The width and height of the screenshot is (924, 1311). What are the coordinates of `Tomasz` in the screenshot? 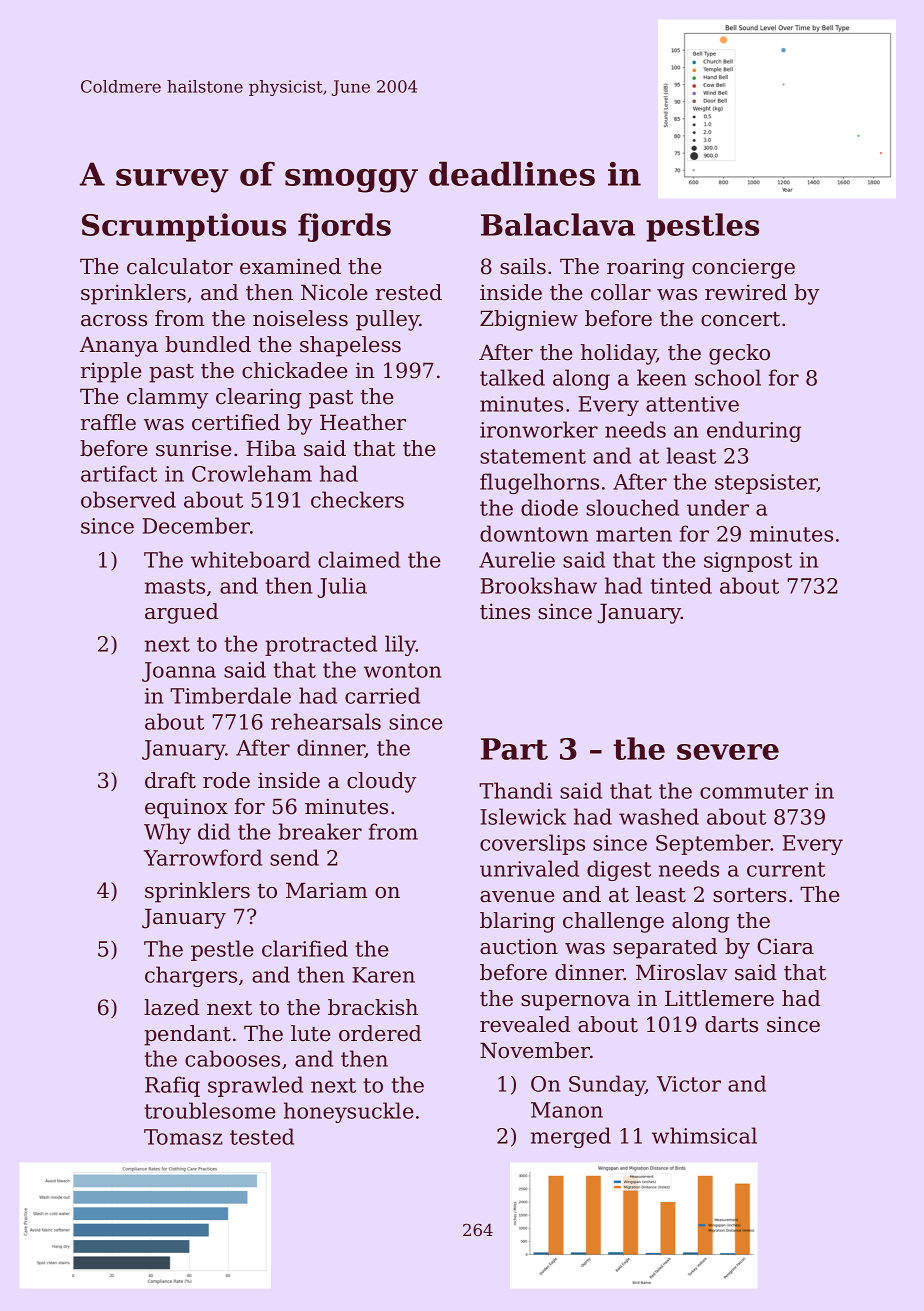 It's located at (183, 1137).
